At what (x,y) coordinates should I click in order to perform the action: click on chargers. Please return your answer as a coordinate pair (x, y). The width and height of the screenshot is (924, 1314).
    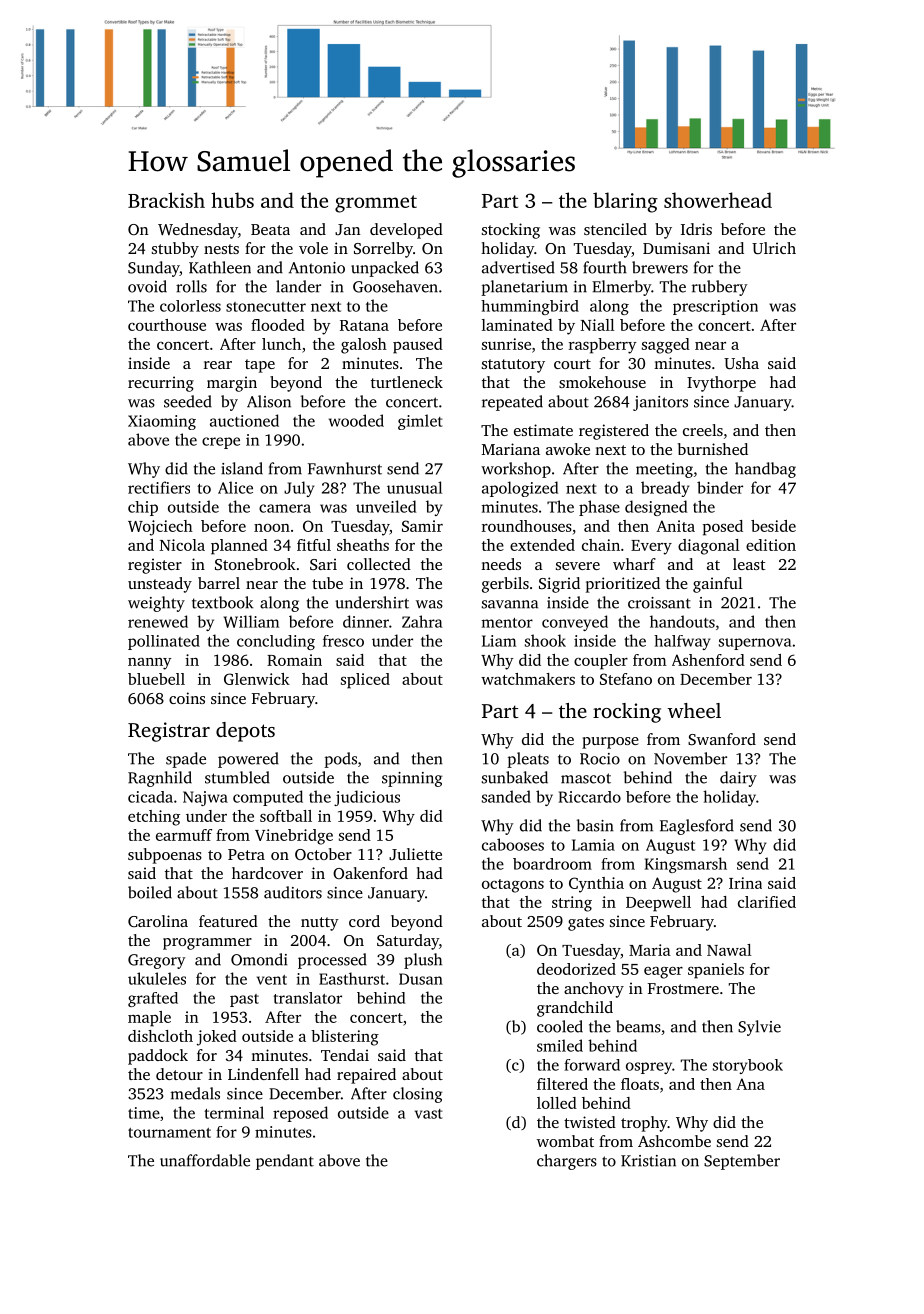
    Looking at the image, I should click on (567, 1162).
